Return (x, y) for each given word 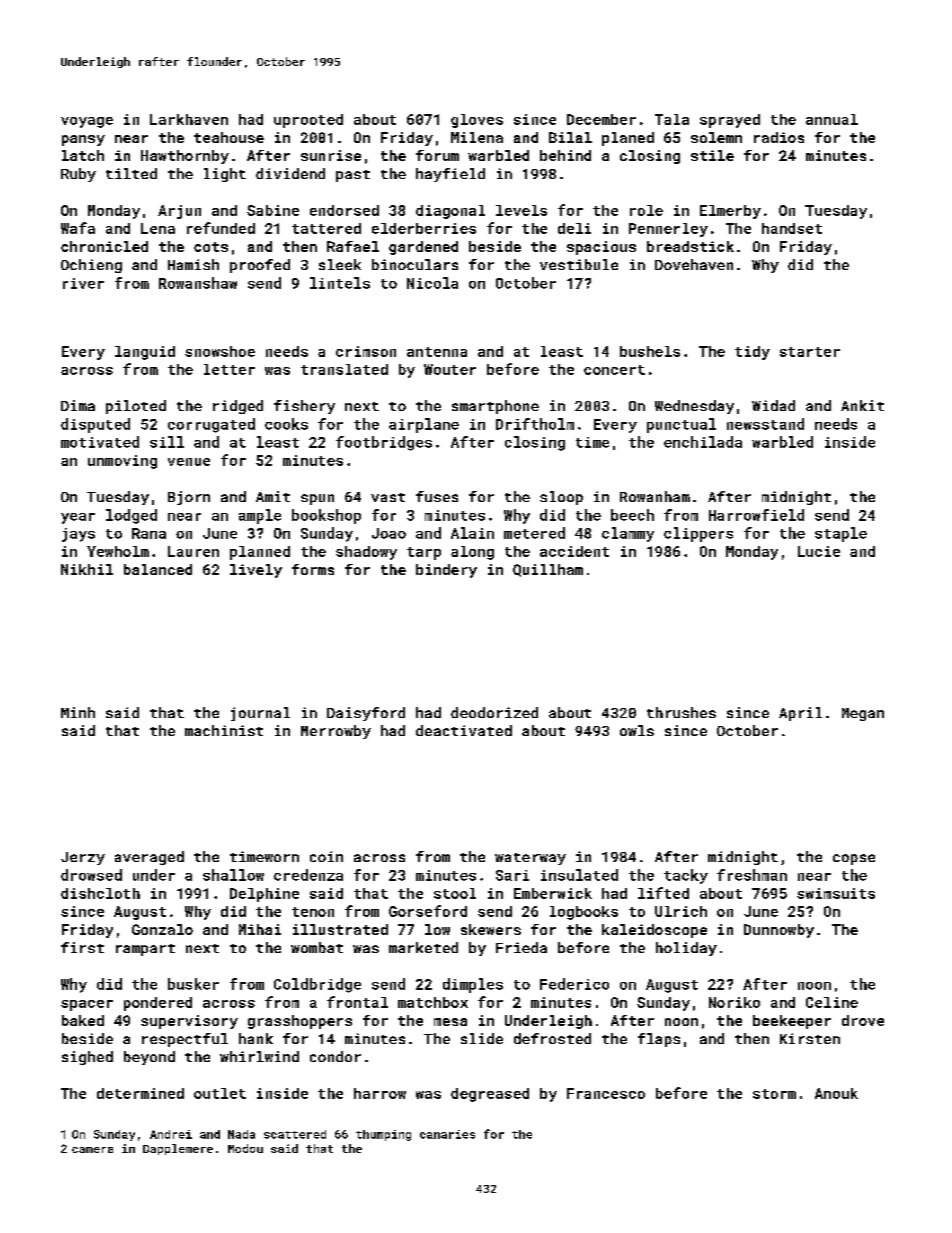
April (800, 714)
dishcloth (100, 893)
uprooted (308, 121)
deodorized (494, 712)
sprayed (730, 121)
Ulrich (681, 911)
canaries (447, 1134)
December (601, 119)
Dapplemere (178, 1149)
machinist (224, 730)
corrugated (211, 425)
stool (455, 893)
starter (810, 352)
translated (344, 369)
